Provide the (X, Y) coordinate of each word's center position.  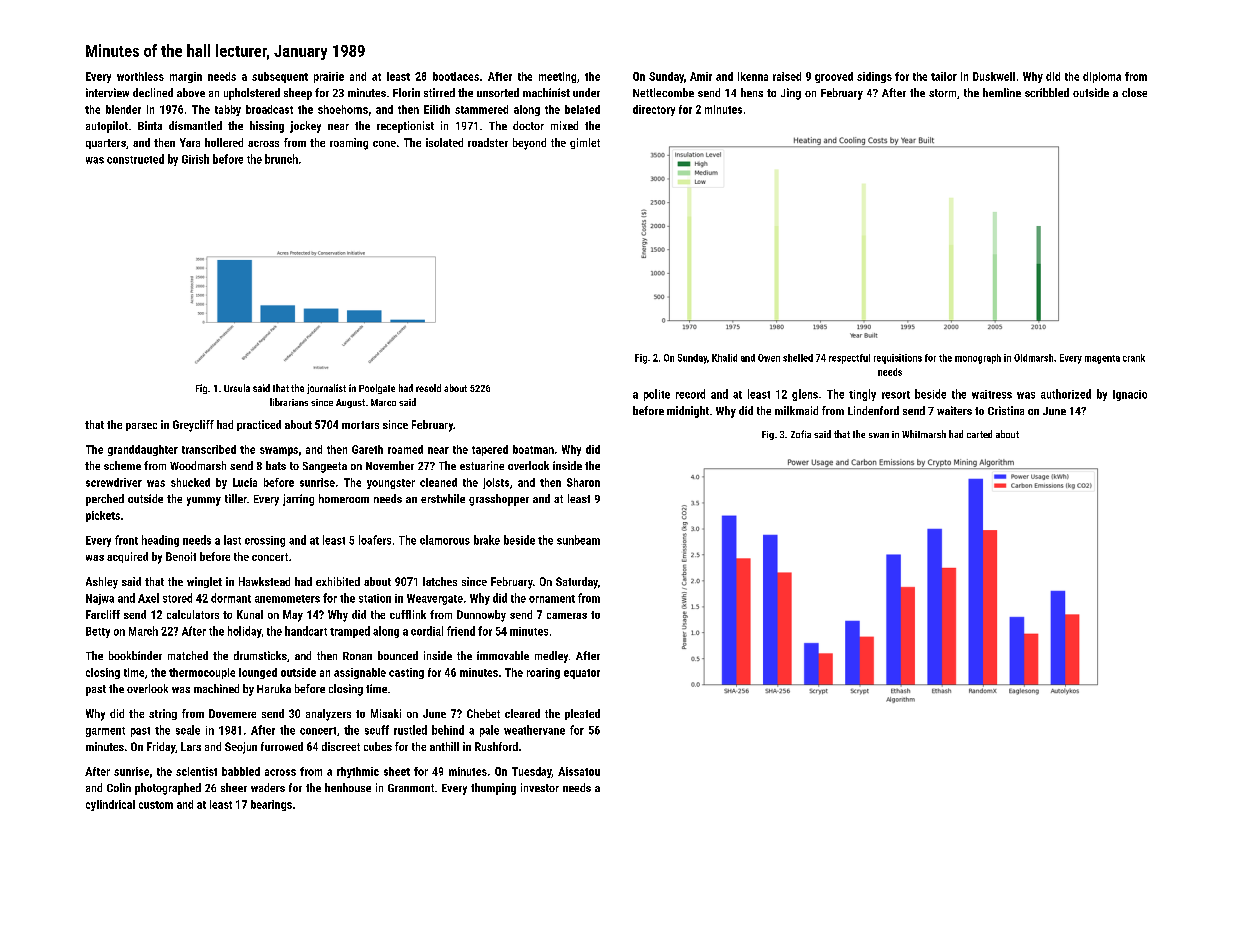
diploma (1102, 77)
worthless (140, 76)
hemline (1002, 92)
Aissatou (579, 771)
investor (540, 787)
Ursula (237, 388)
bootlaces (456, 76)
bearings (271, 805)
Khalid (724, 358)
